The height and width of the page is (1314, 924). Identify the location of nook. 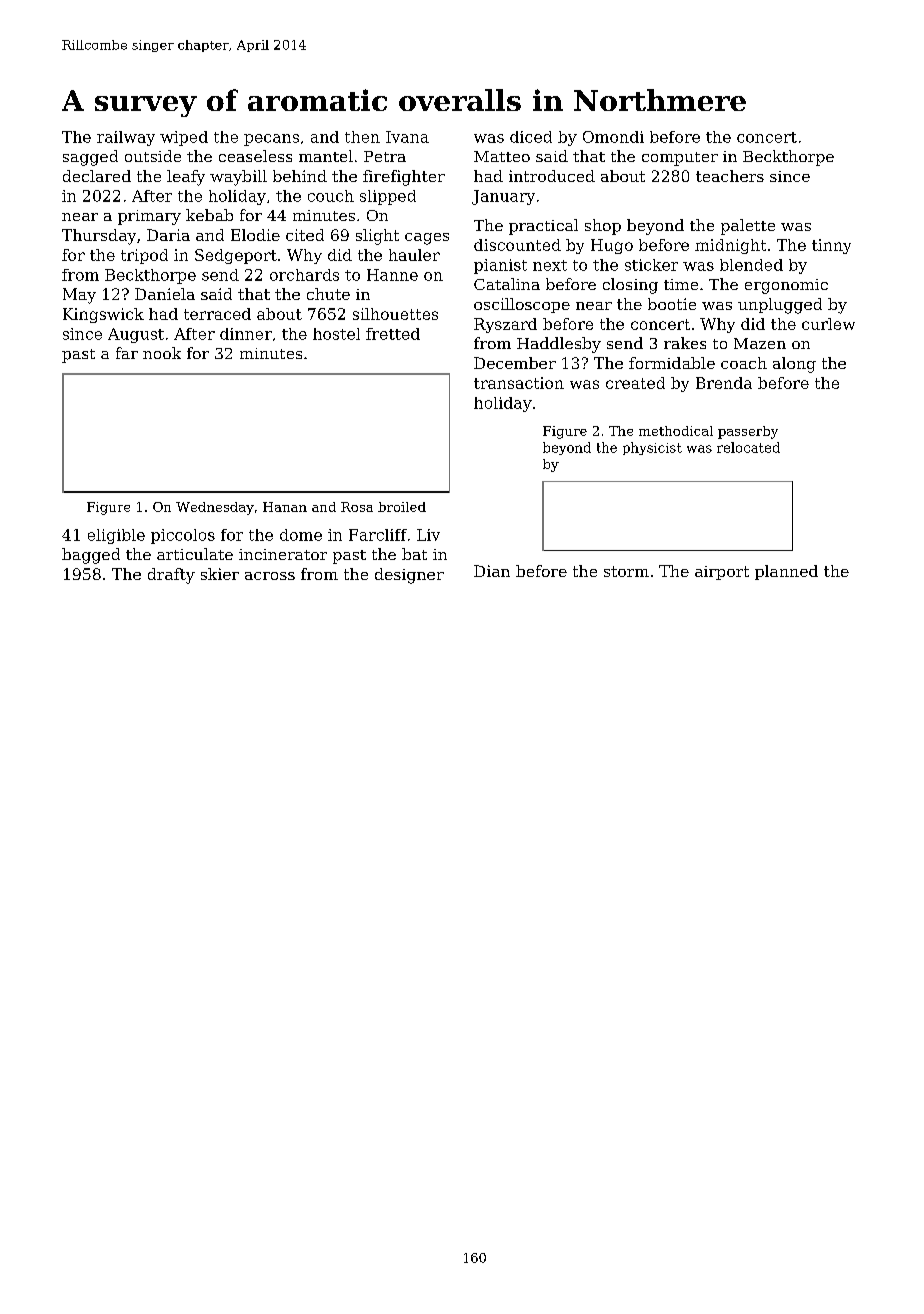
(162, 353).
